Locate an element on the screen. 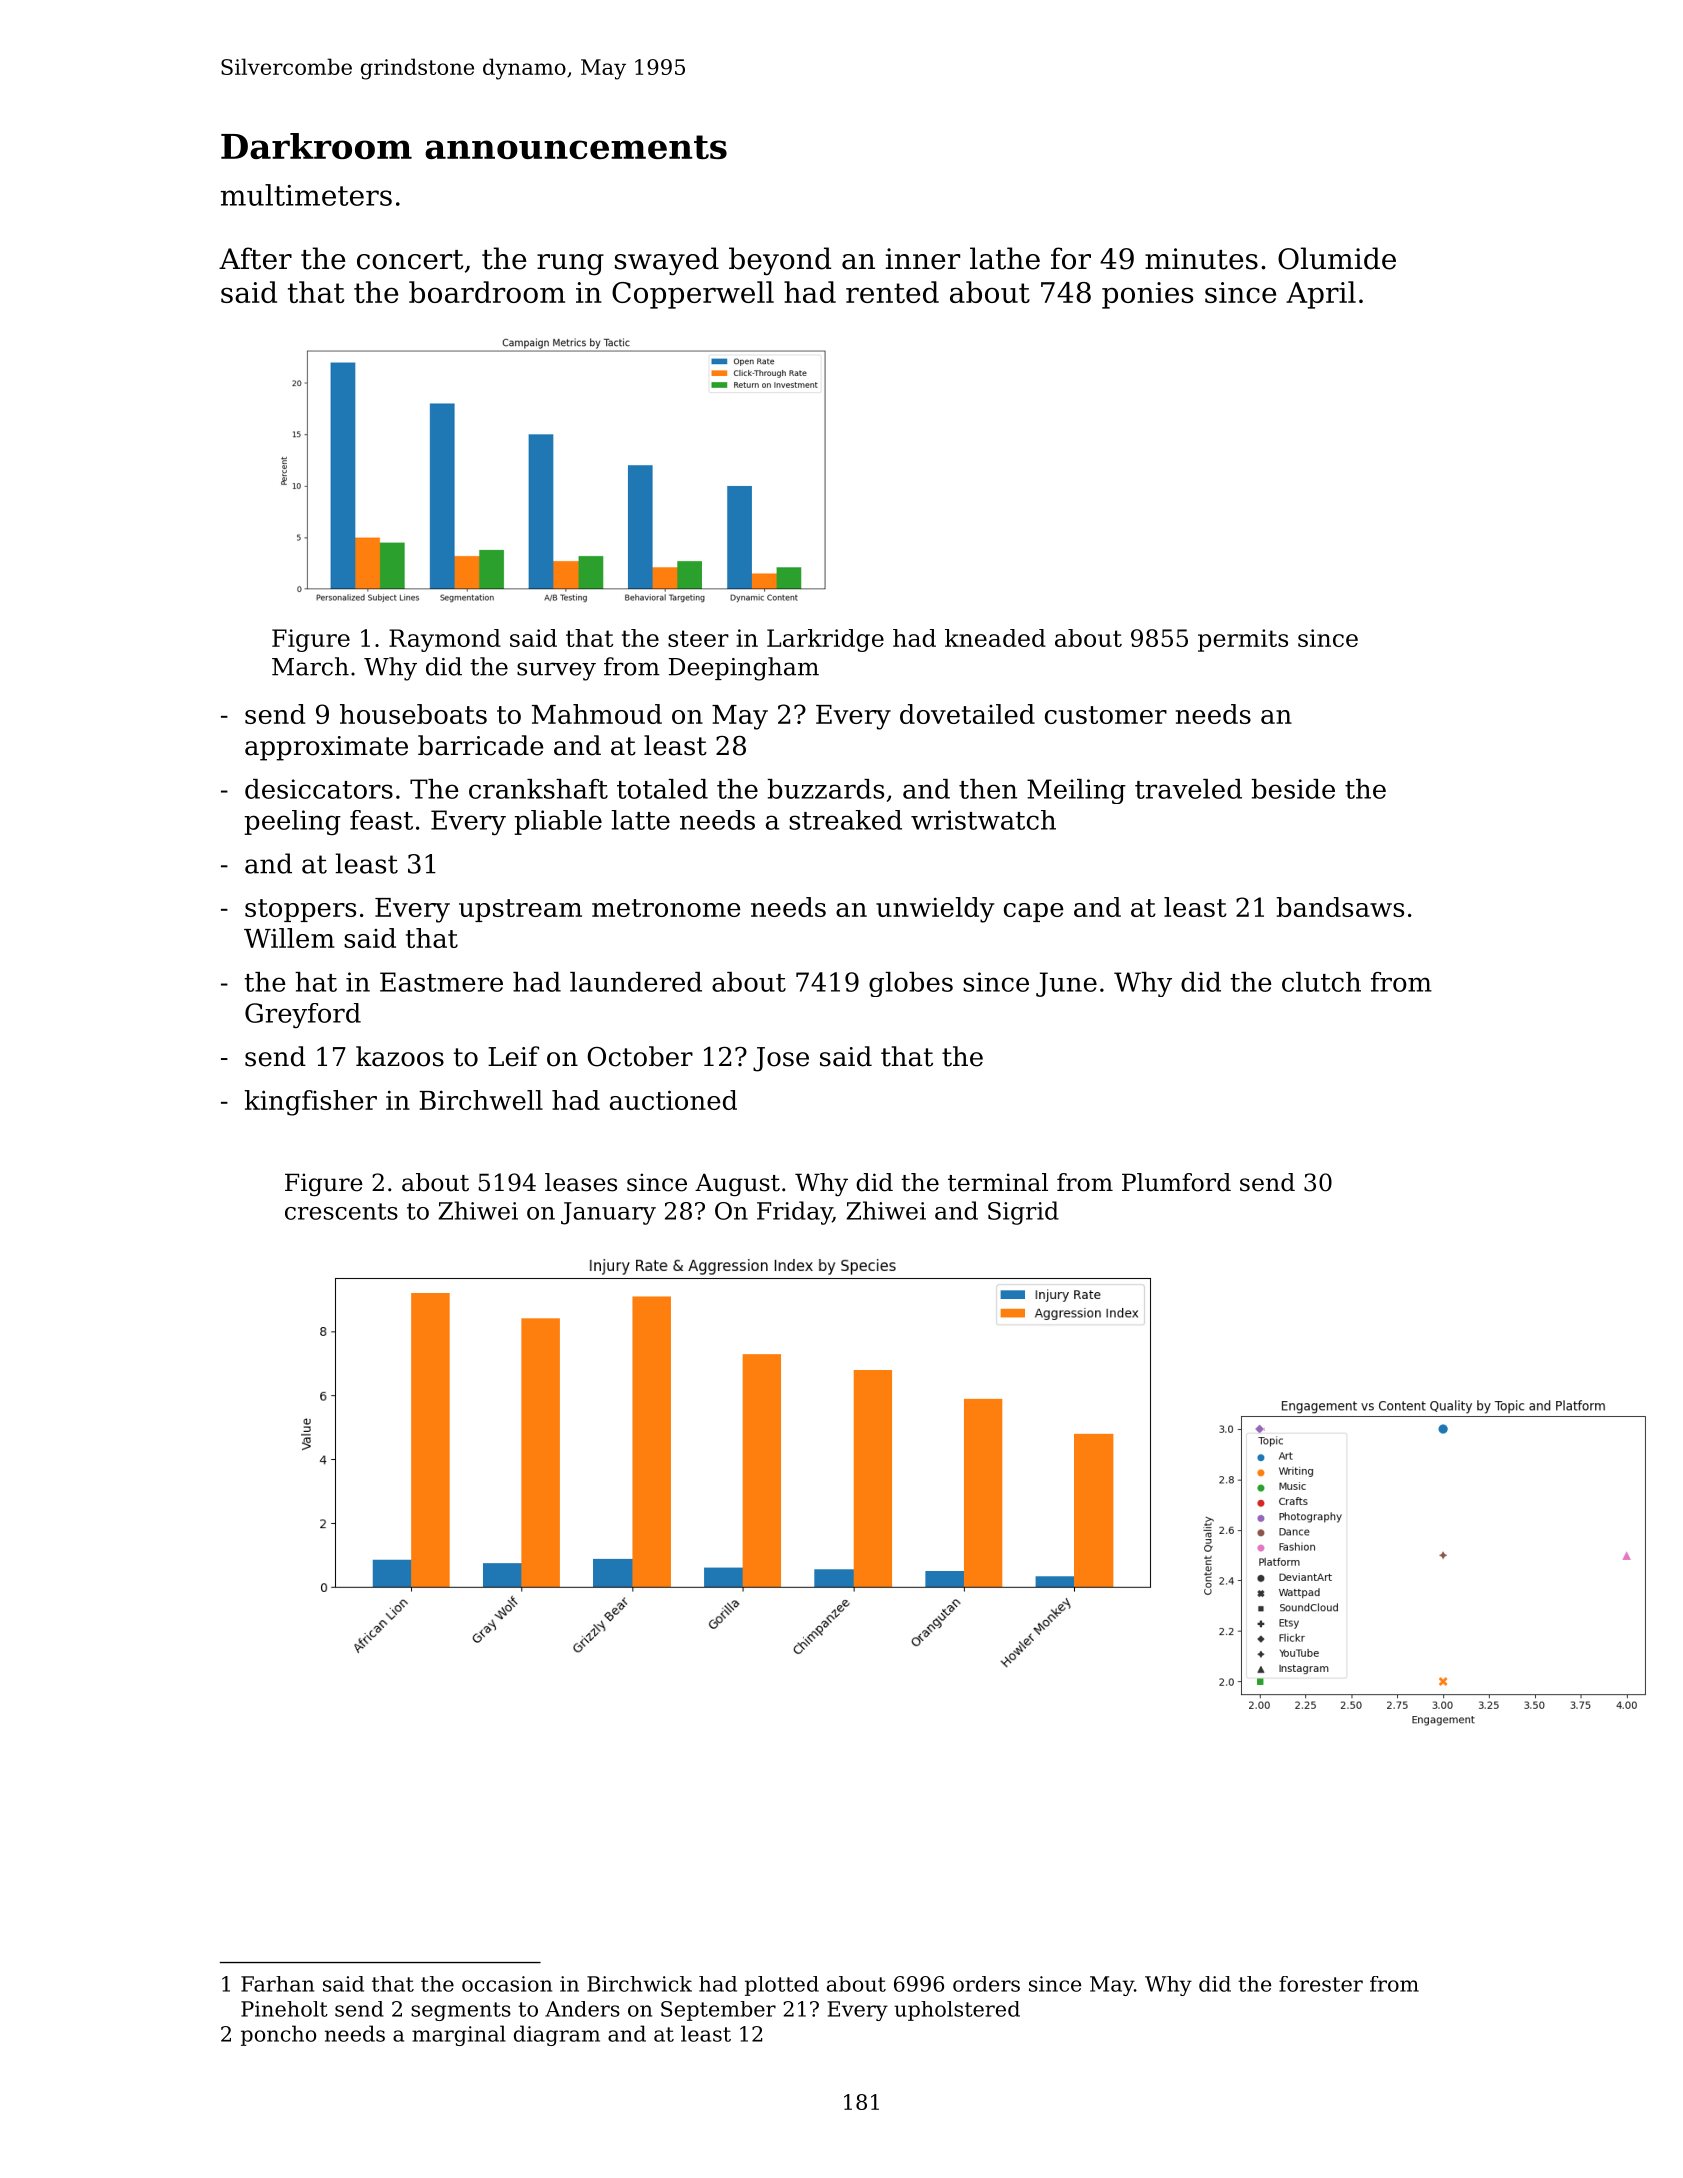 The width and height of the screenshot is (1683, 2178). clutch is located at coordinates (1321, 982).
